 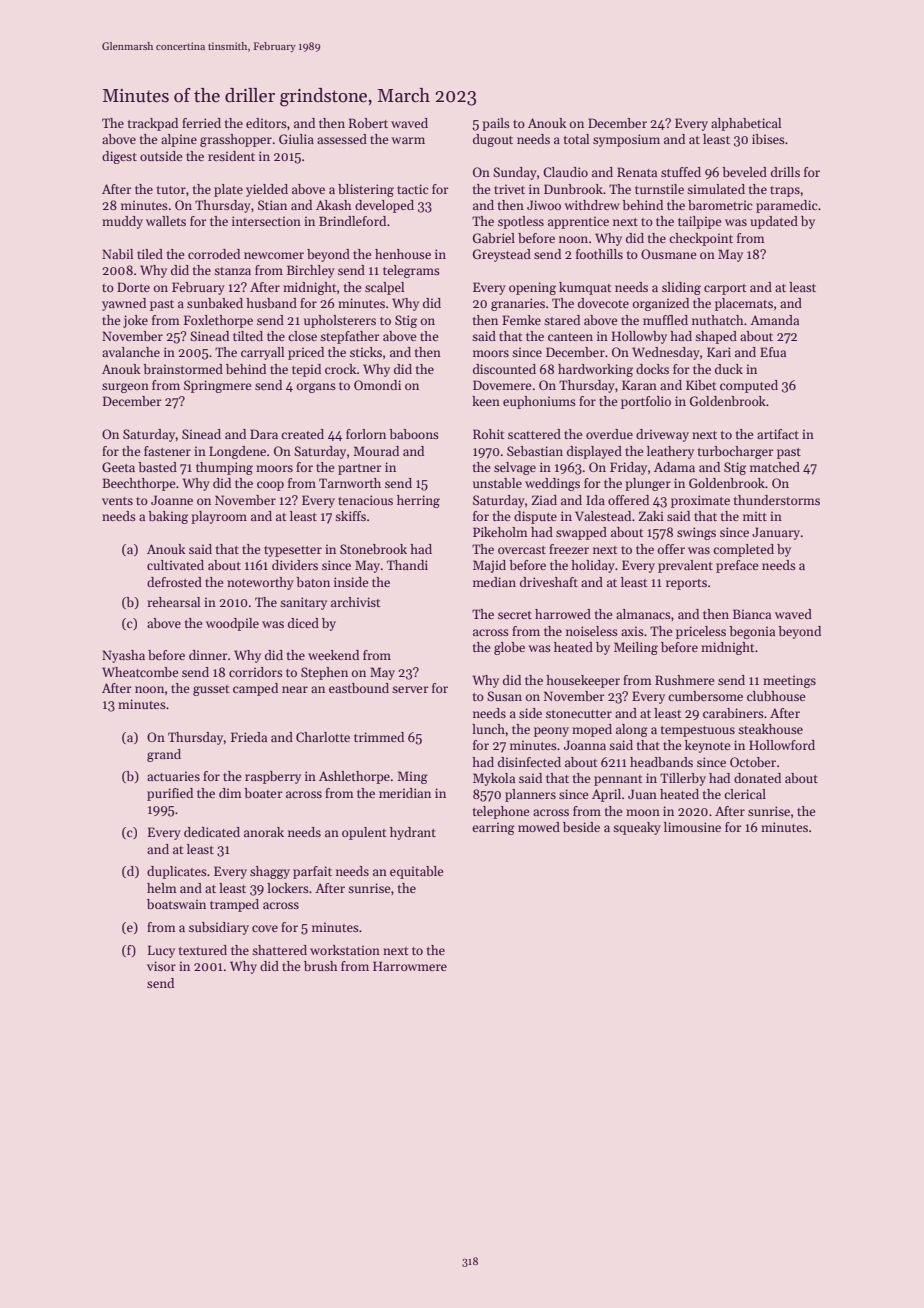 What do you see at coordinates (228, 190) in the screenshot?
I see `plate` at bounding box center [228, 190].
